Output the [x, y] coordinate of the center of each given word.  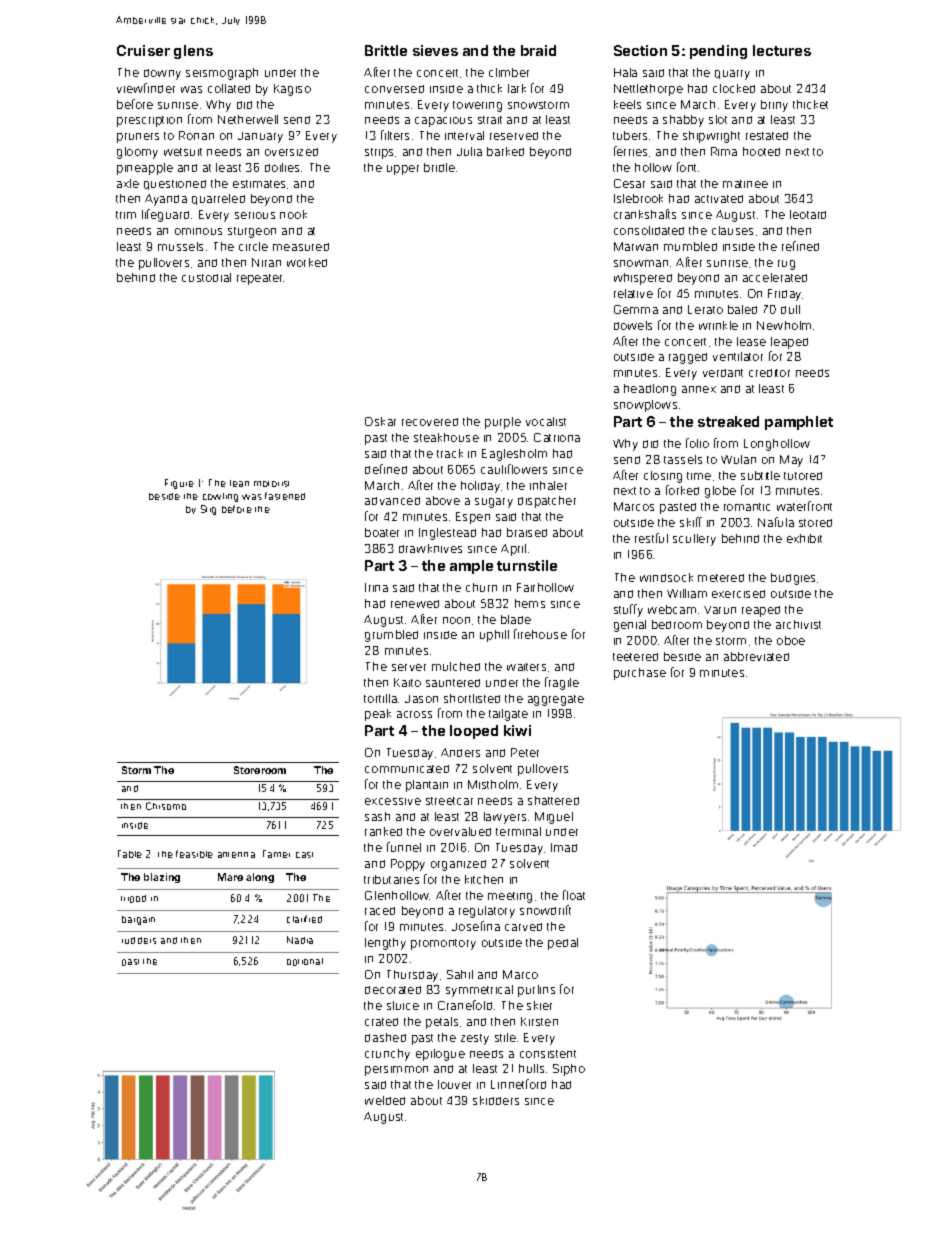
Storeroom [260, 770]
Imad [564, 847]
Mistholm [493, 784]
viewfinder [146, 88]
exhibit [804, 538]
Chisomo [166, 806]
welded [385, 1100]
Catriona [557, 437]
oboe [791, 640]
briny [774, 106]
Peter [525, 752]
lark [517, 88]
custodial [206, 277]
